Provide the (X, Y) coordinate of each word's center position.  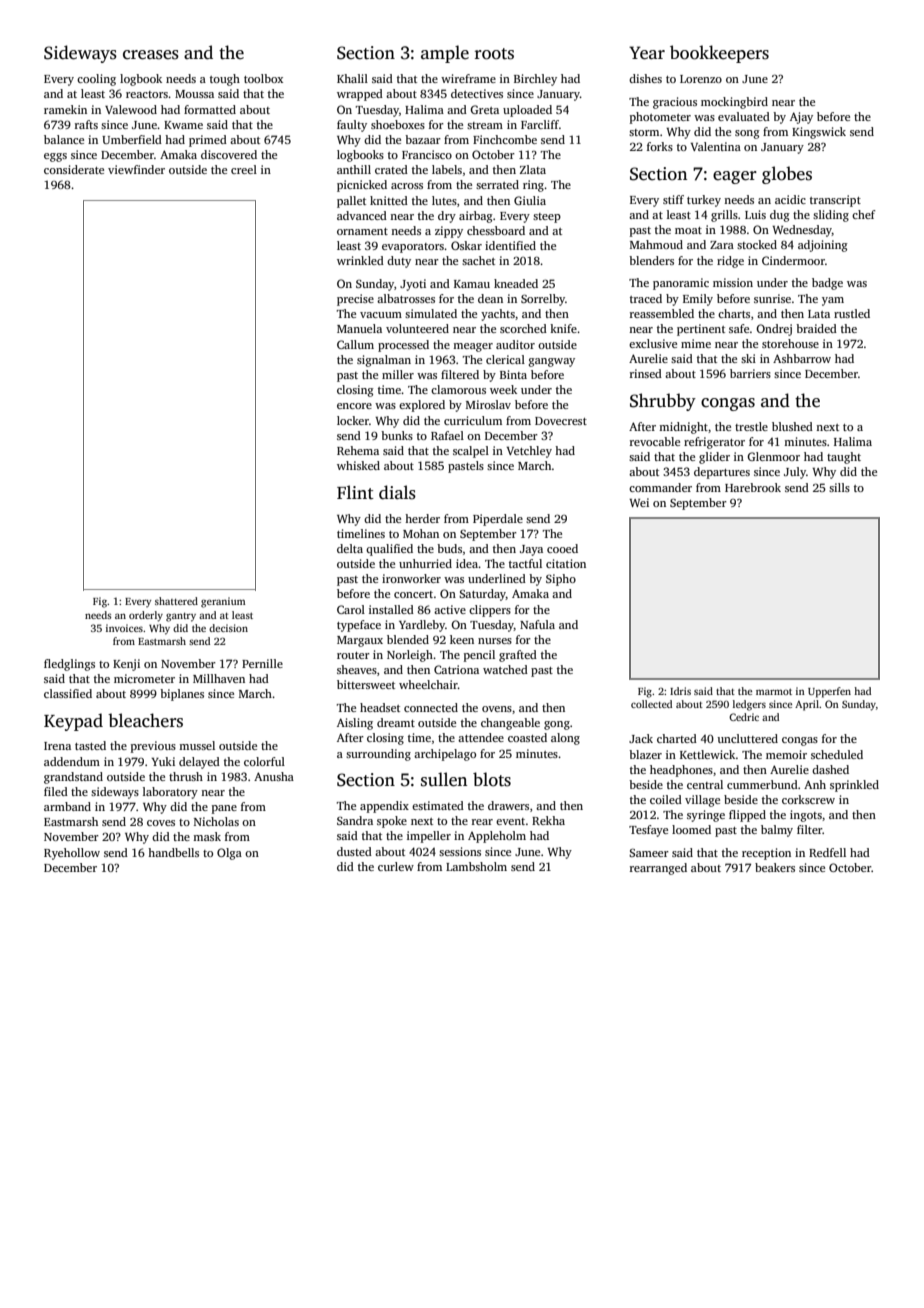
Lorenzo (701, 79)
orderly (146, 616)
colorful (264, 761)
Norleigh (410, 656)
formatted (210, 109)
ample (445, 54)
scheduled (837, 754)
